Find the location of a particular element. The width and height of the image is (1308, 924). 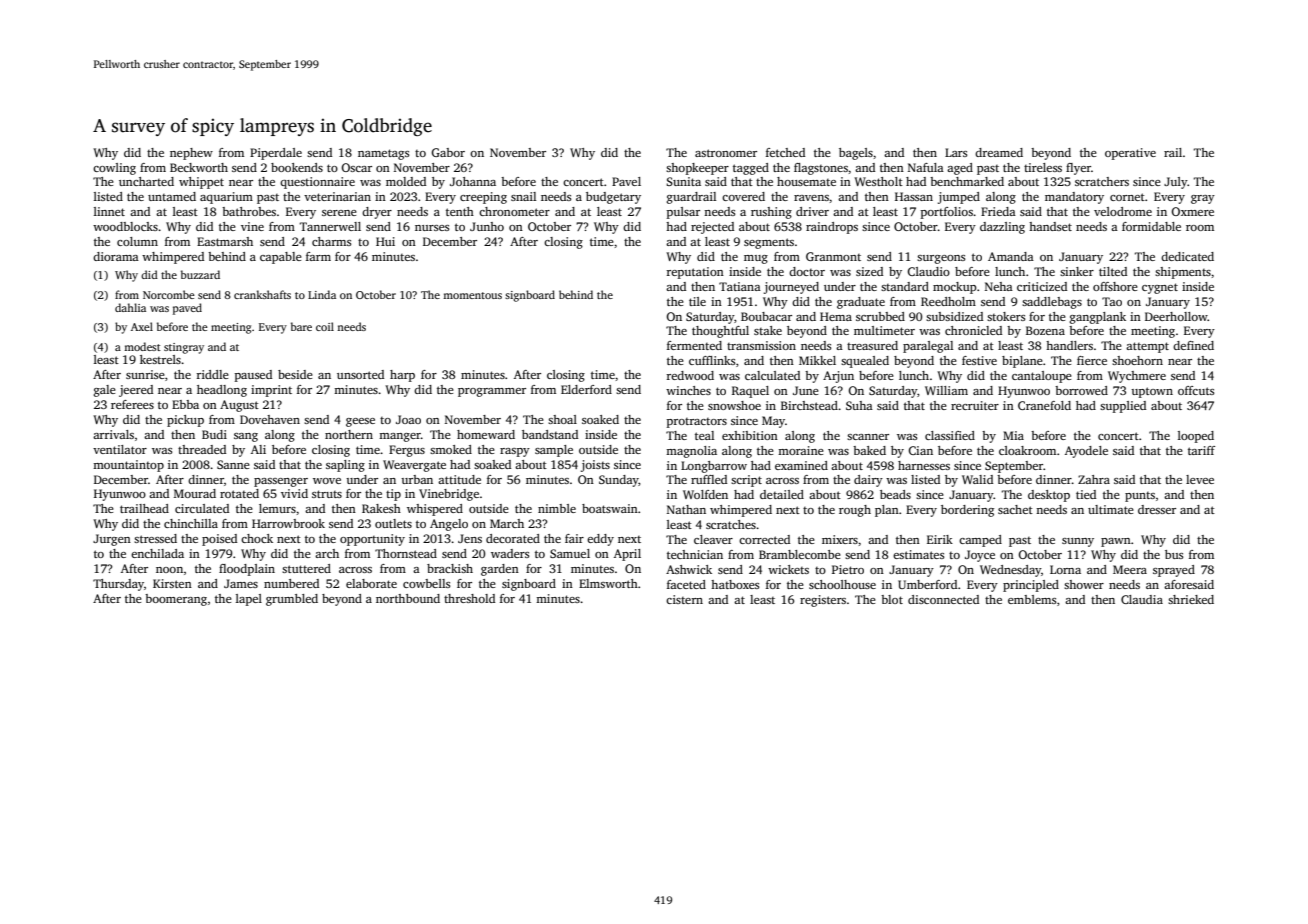

momentous is located at coordinates (472, 295).
